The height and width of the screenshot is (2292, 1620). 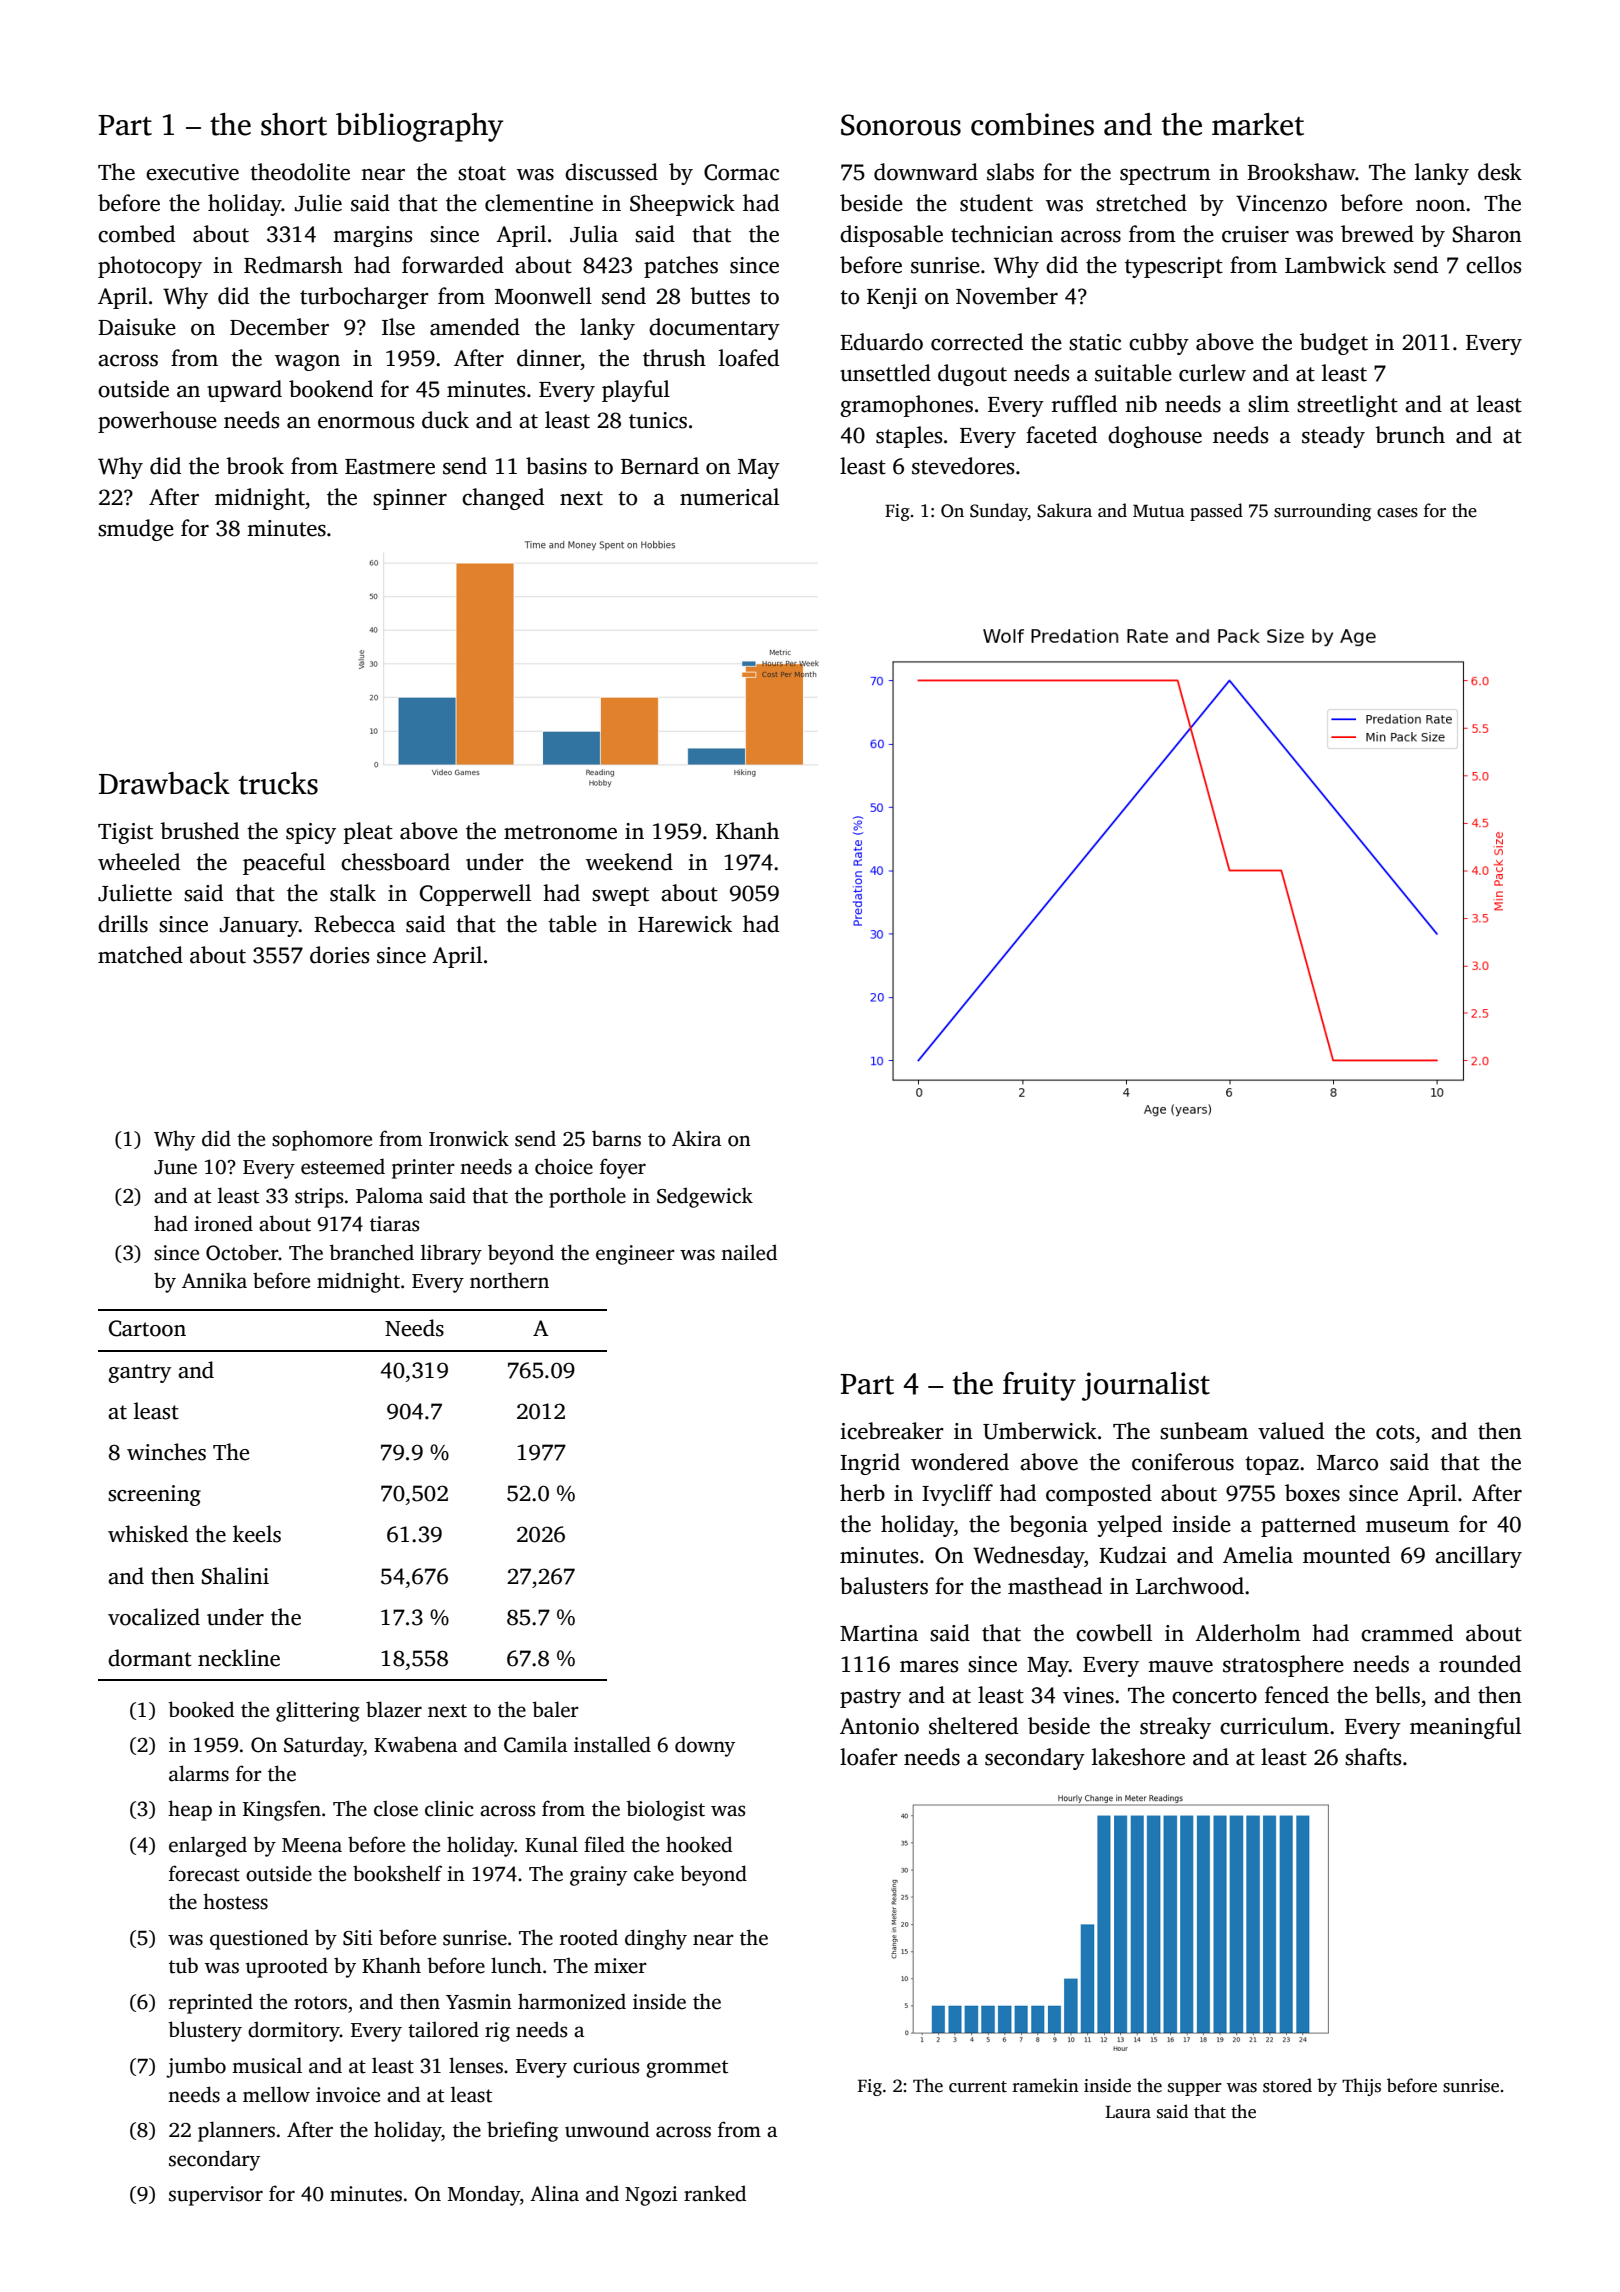 What do you see at coordinates (963, 466) in the screenshot?
I see `stevedores` at bounding box center [963, 466].
